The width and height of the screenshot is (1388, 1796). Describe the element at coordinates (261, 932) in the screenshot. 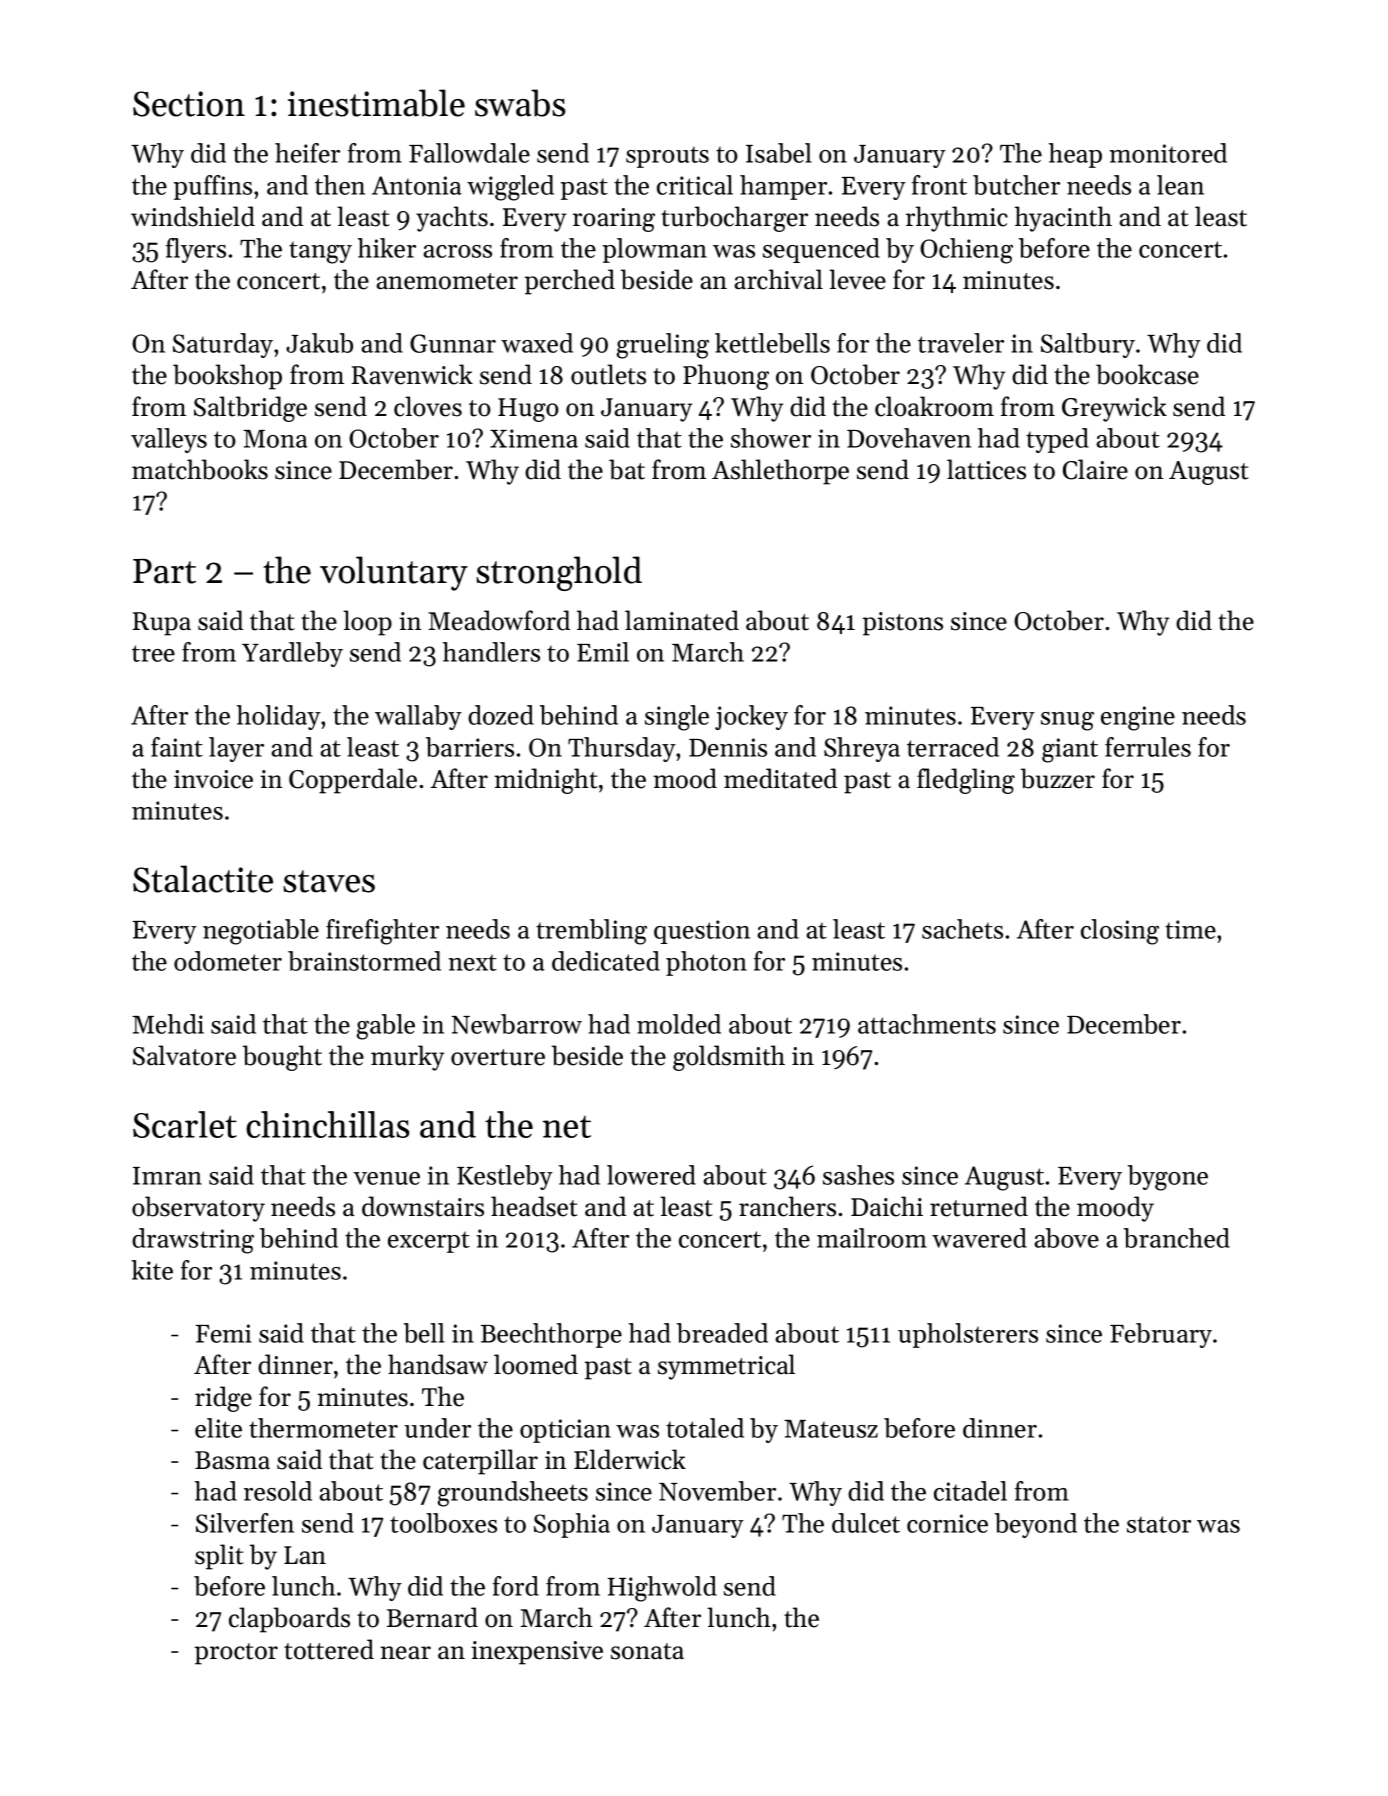

I see `negotiable` at that location.
